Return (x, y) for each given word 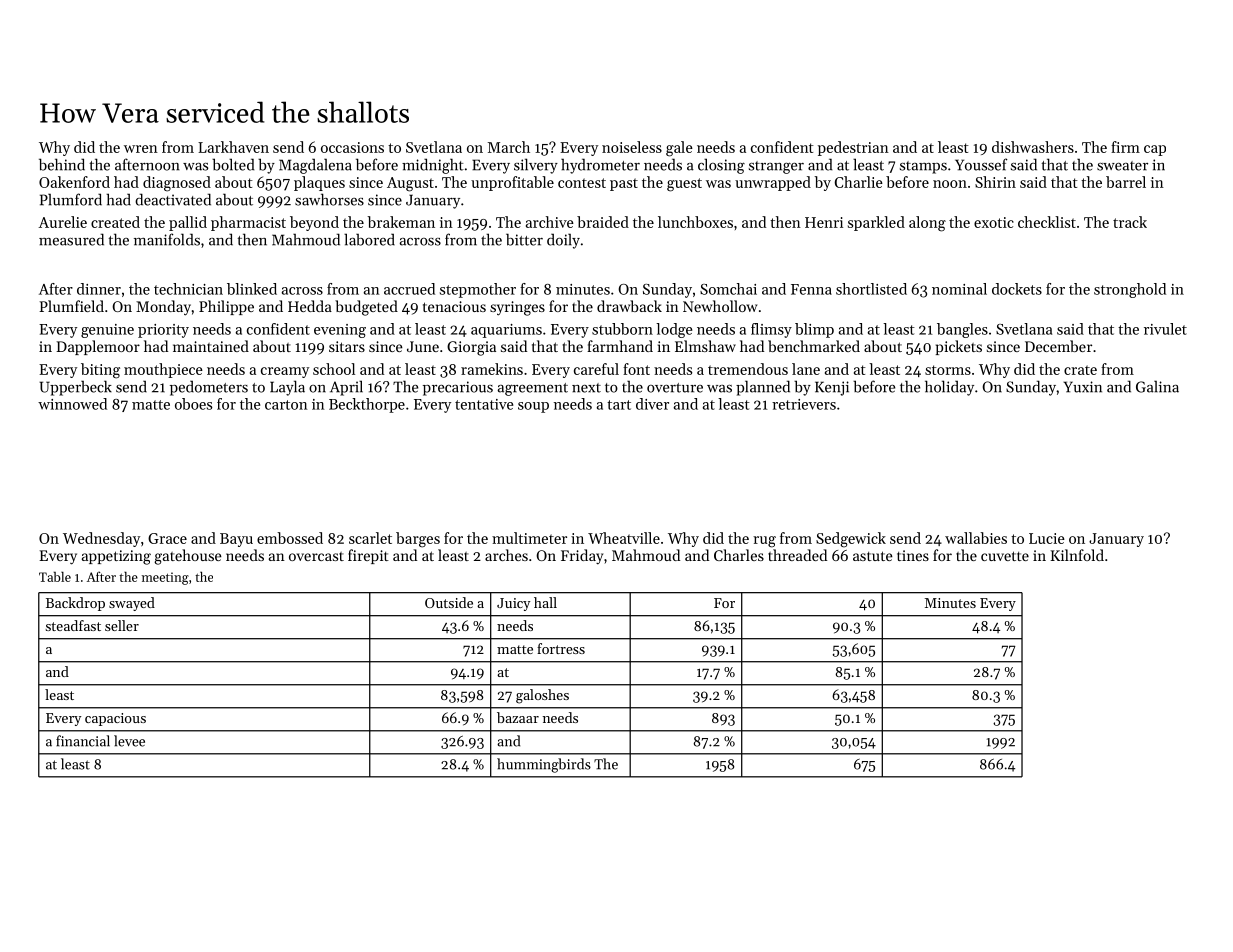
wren (141, 149)
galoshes (542, 696)
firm (1125, 147)
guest (684, 185)
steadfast (73, 625)
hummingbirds (544, 765)
